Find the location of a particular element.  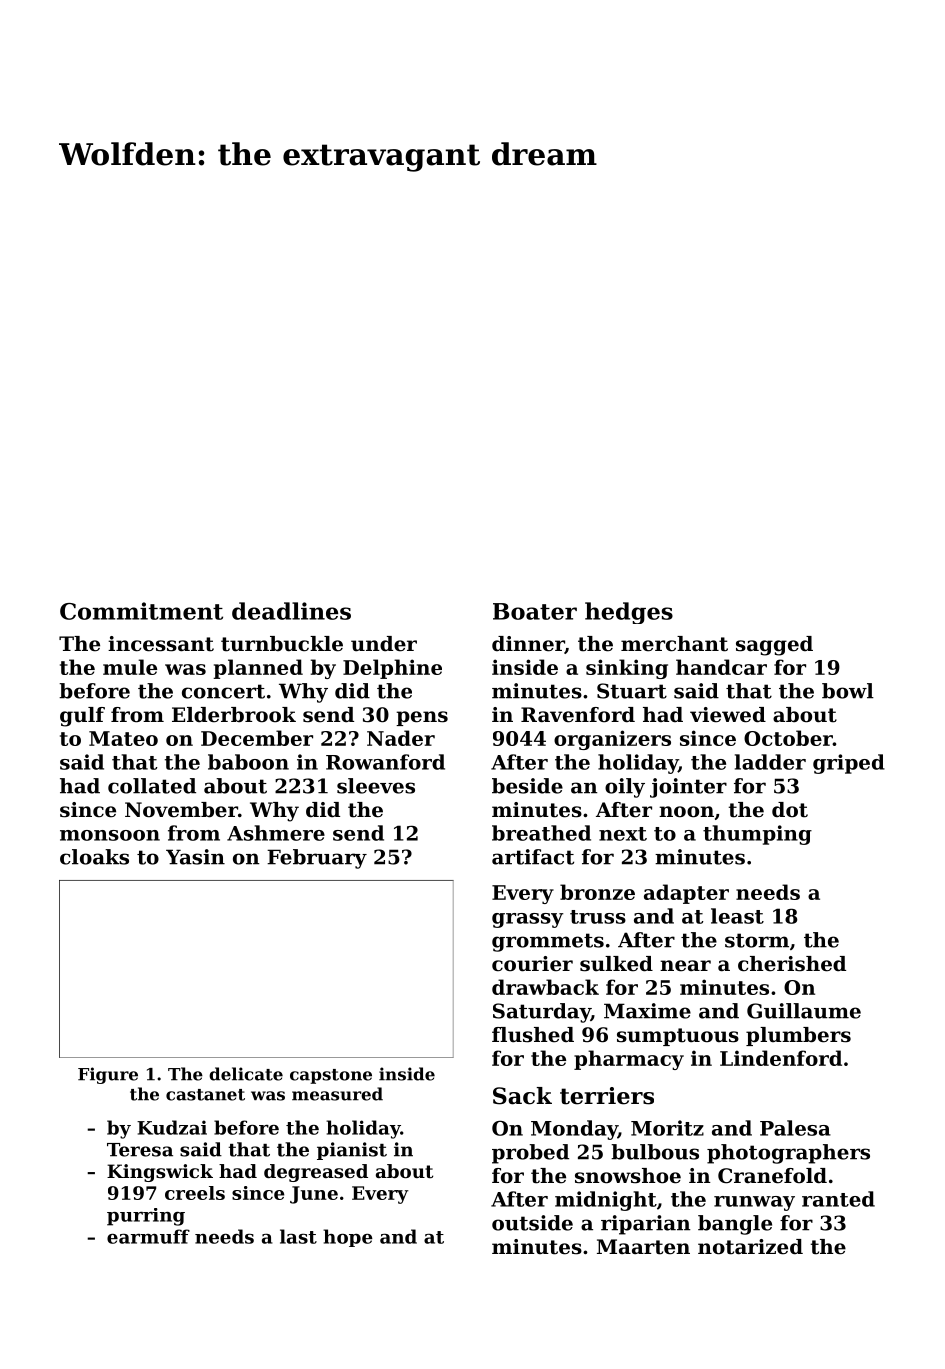

notarized is located at coordinates (750, 1247).
